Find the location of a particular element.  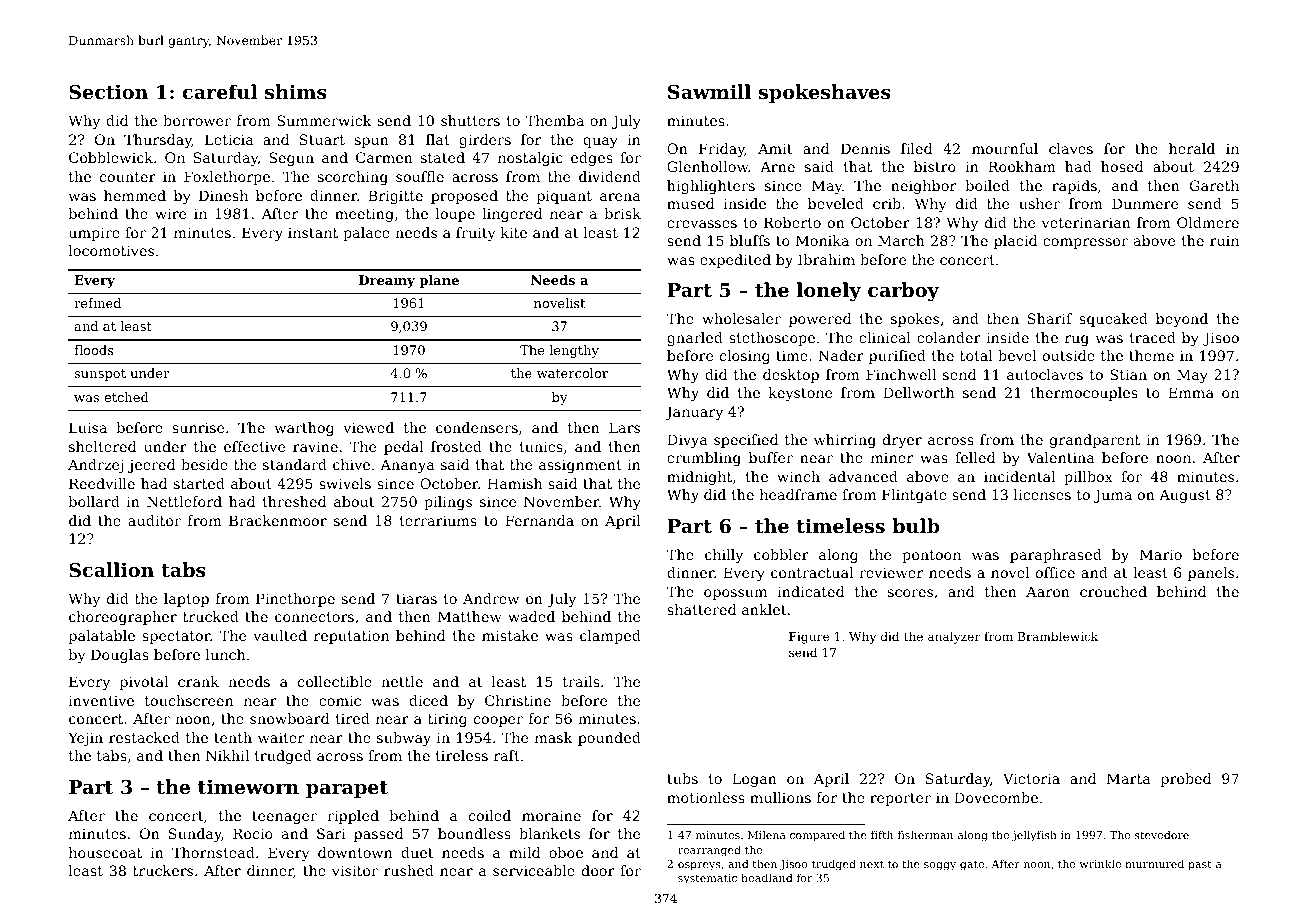

past is located at coordinates (1200, 865).
